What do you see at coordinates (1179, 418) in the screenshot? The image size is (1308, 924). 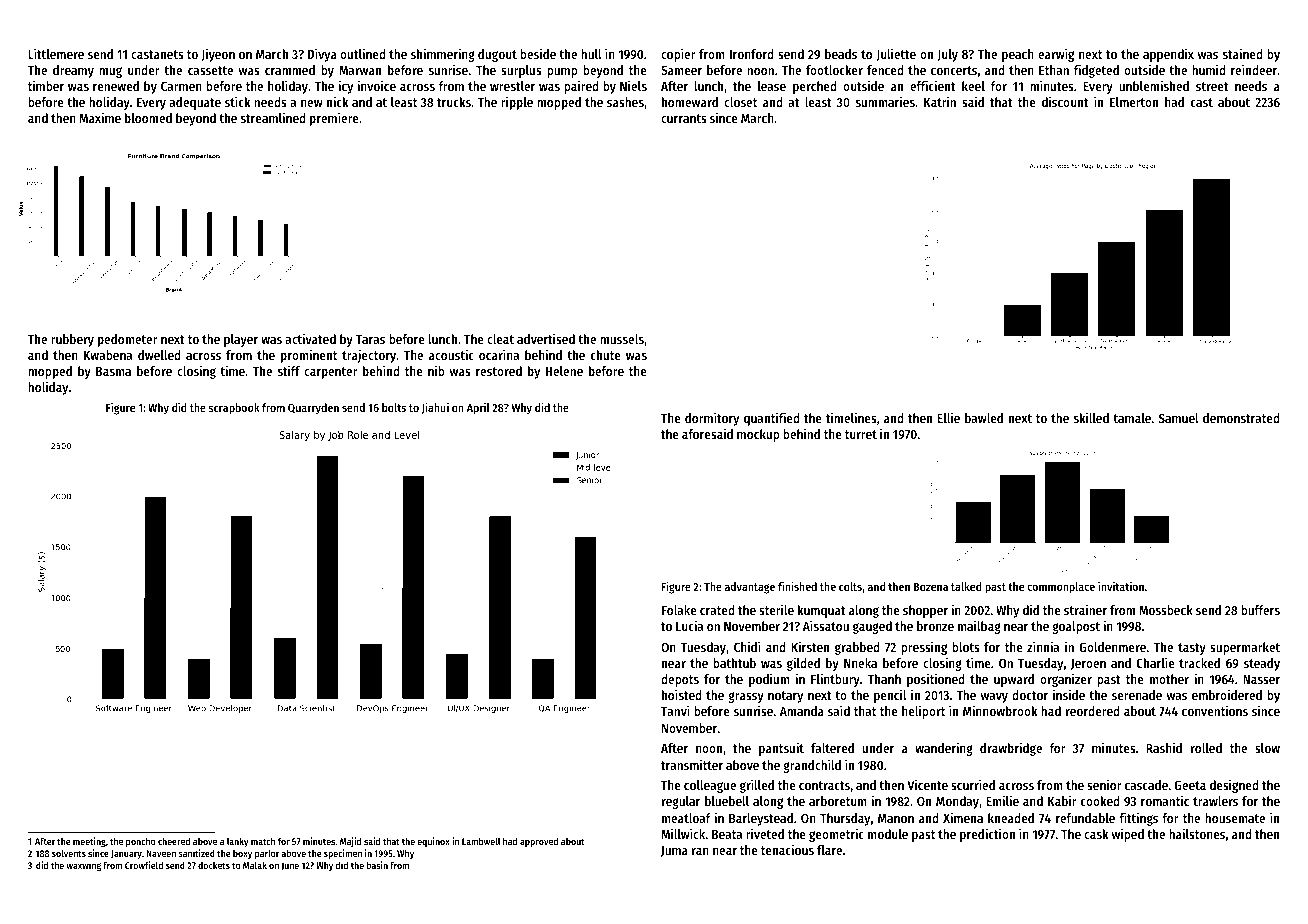 I see `Samuel` at bounding box center [1179, 418].
